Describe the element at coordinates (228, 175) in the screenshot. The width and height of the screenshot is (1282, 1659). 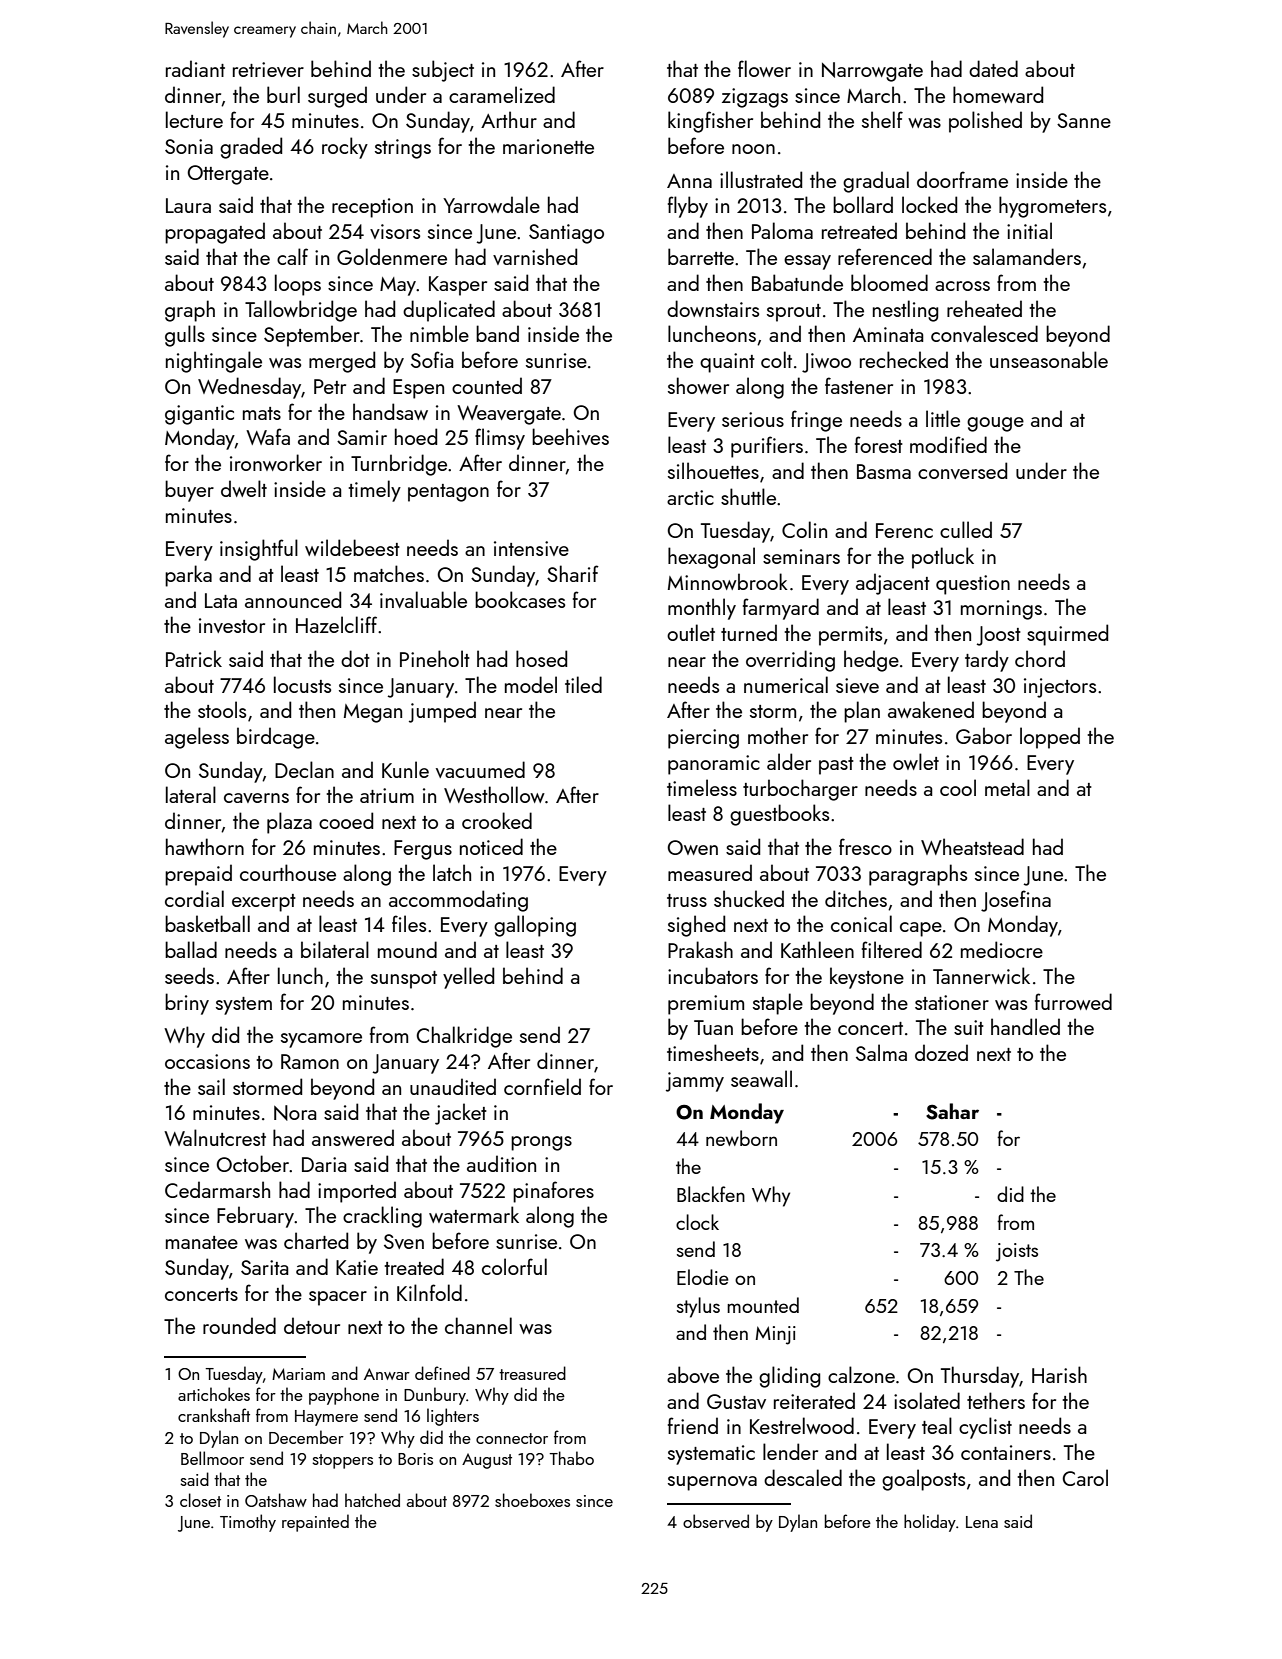
I see `Ottergate` at that location.
